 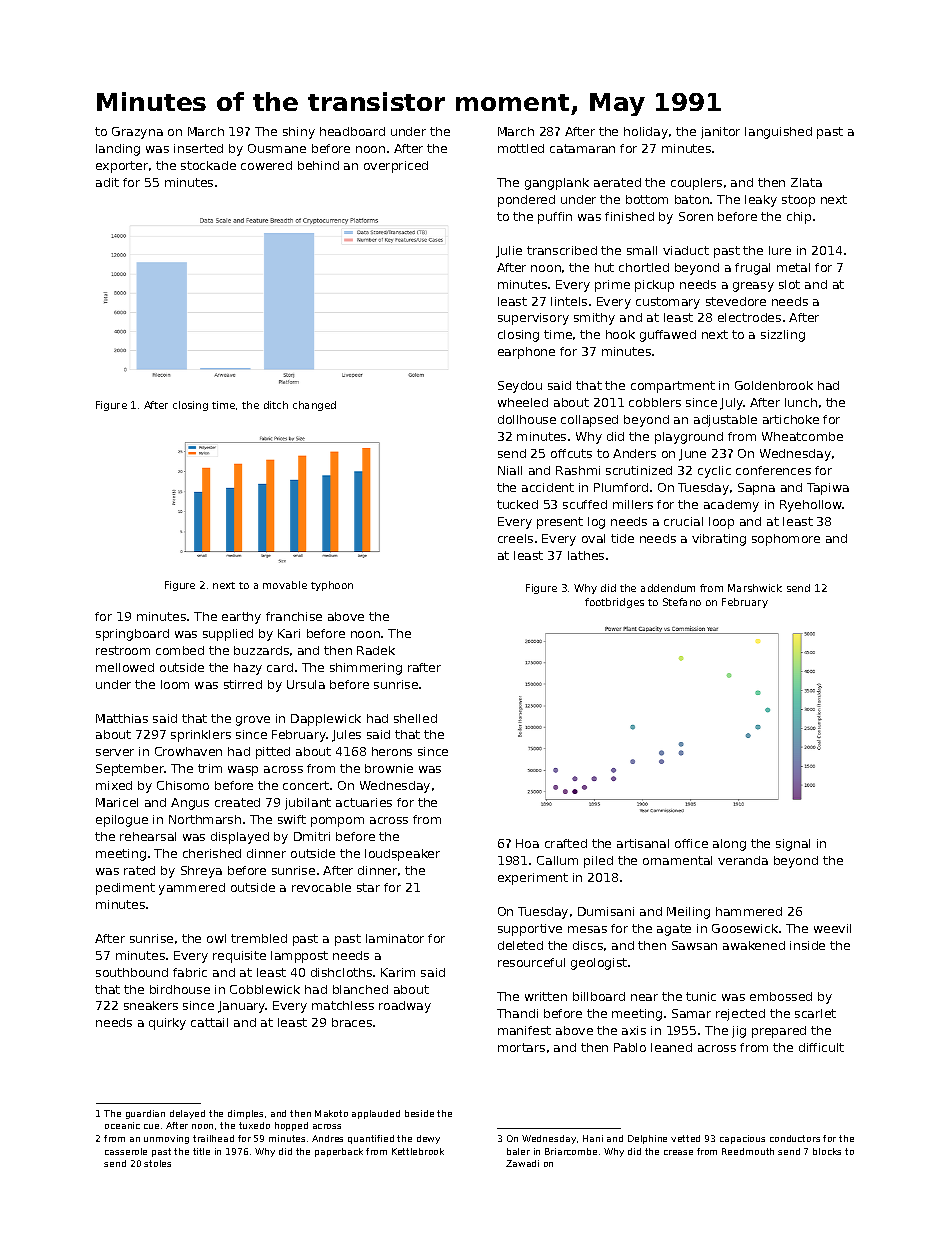 I want to click on ditch, so click(x=276, y=405).
